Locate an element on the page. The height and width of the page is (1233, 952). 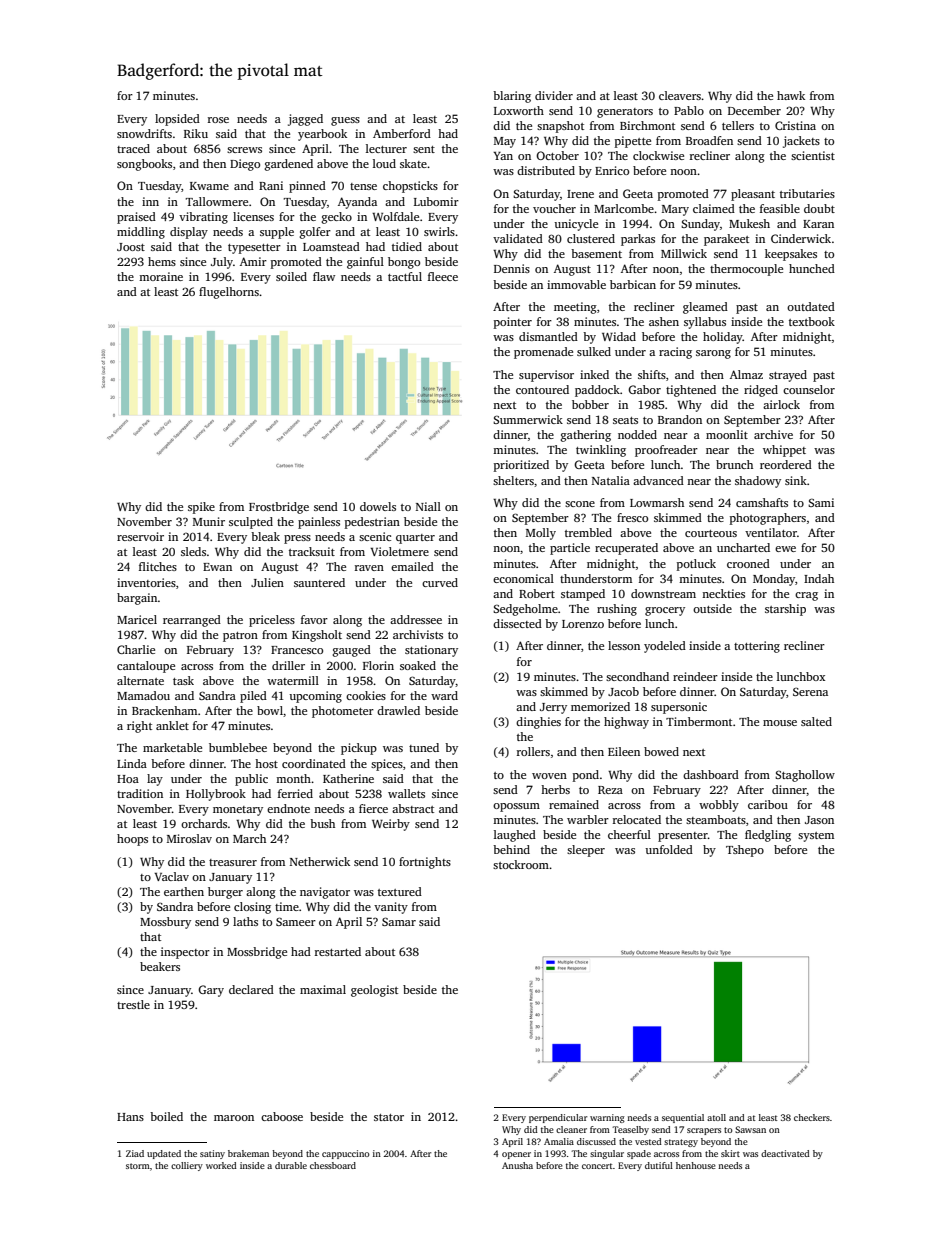
Hans is located at coordinates (130, 1117).
